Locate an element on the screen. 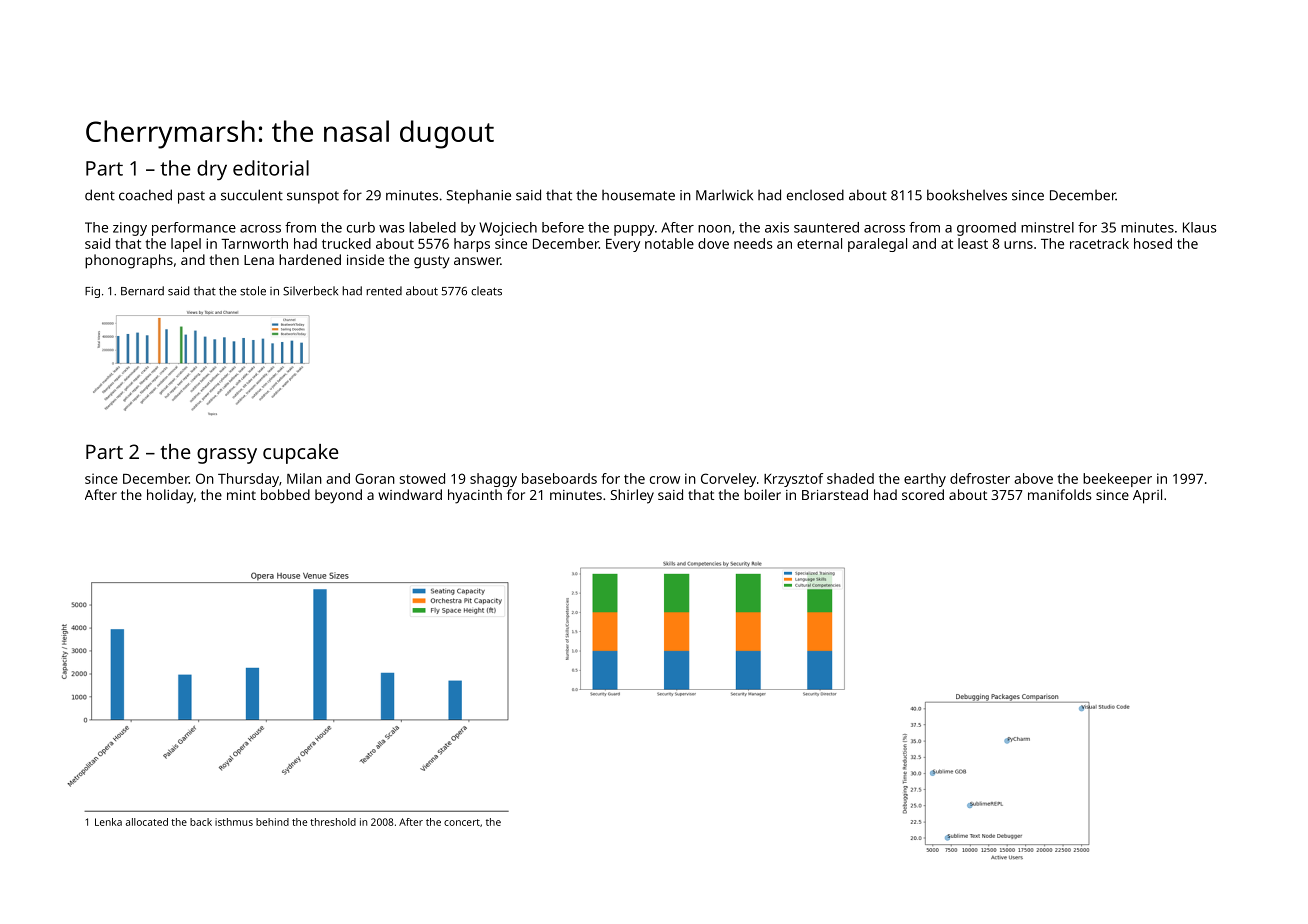  Lenka is located at coordinates (108, 822).
